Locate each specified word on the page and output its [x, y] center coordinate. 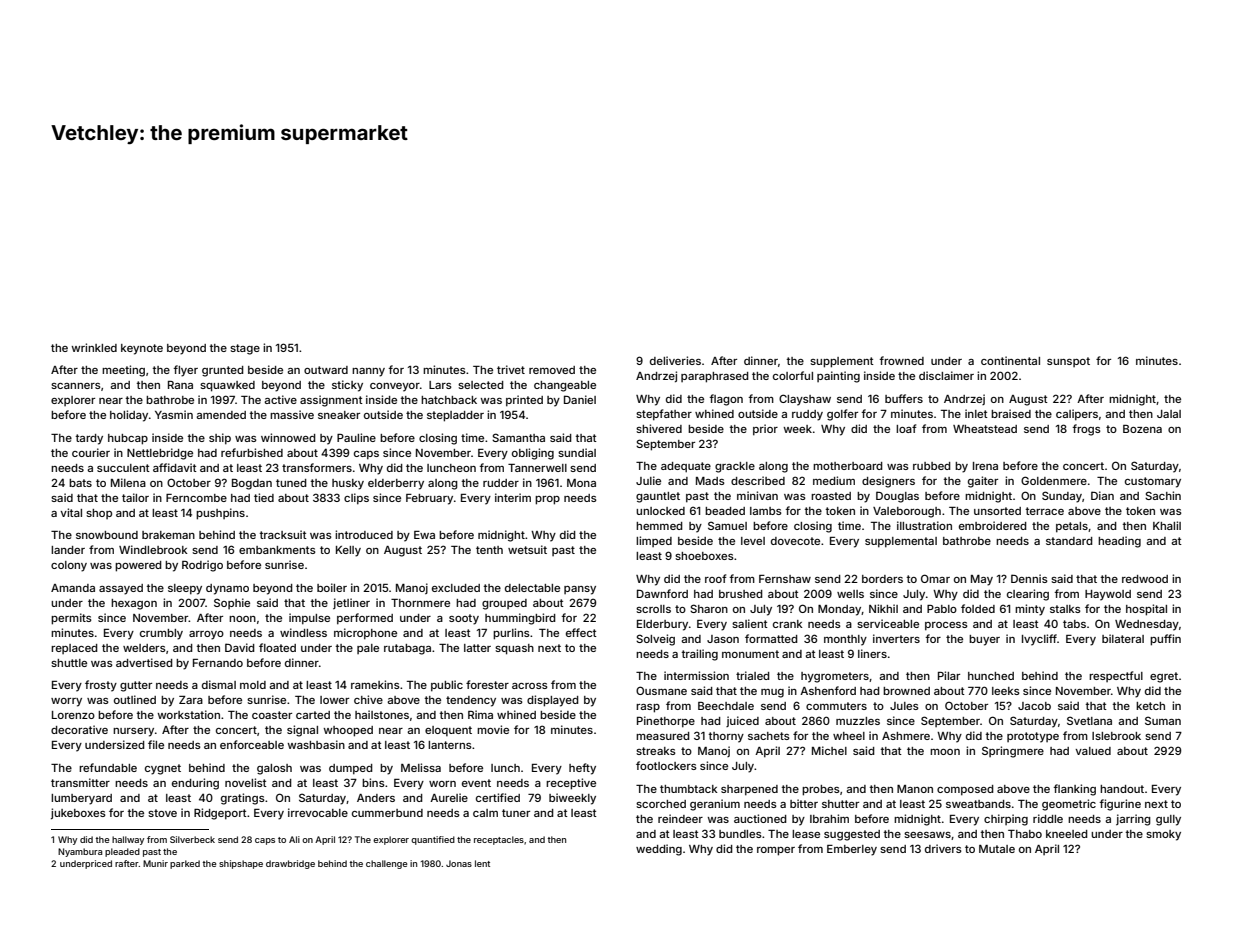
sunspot [1068, 362]
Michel [829, 750]
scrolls [653, 609]
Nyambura [80, 852]
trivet [511, 369]
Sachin [1163, 495]
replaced [74, 649]
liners [872, 653]
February [429, 499]
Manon [915, 789]
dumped [351, 769]
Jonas [459, 863]
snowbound [107, 535]
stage [245, 349]
